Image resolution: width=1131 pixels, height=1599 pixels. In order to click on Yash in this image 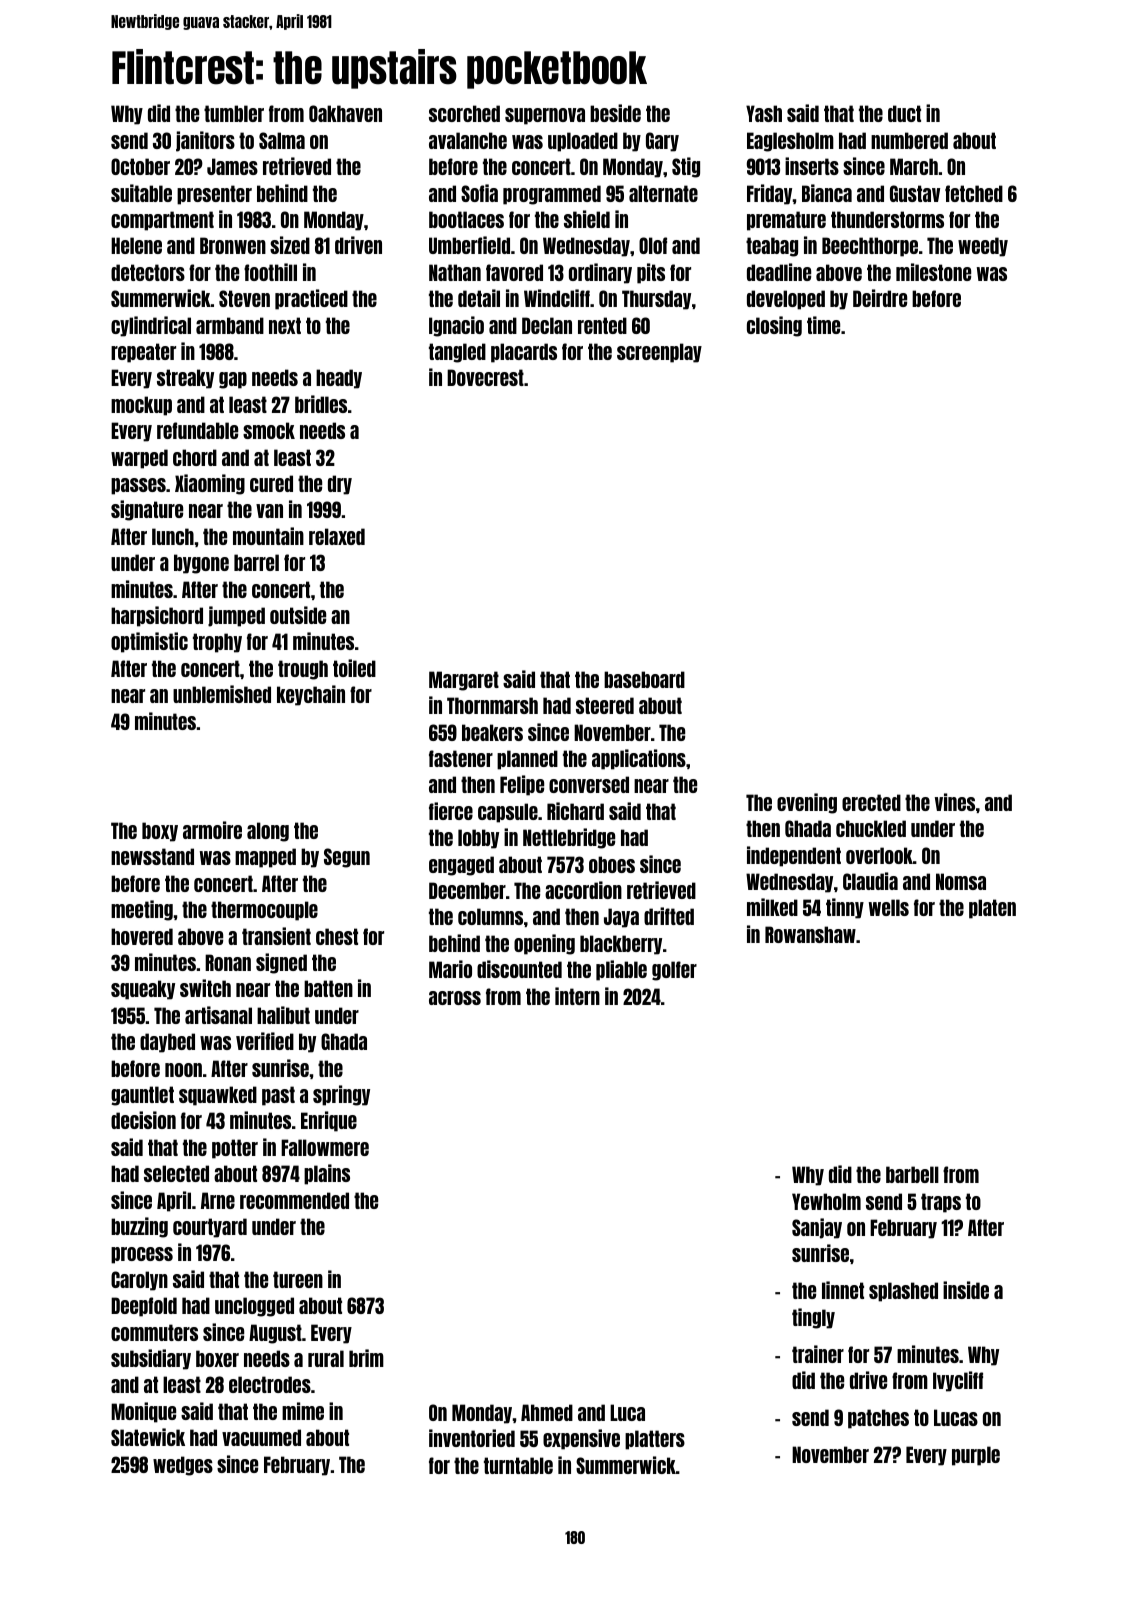, I will do `click(764, 113)`.
